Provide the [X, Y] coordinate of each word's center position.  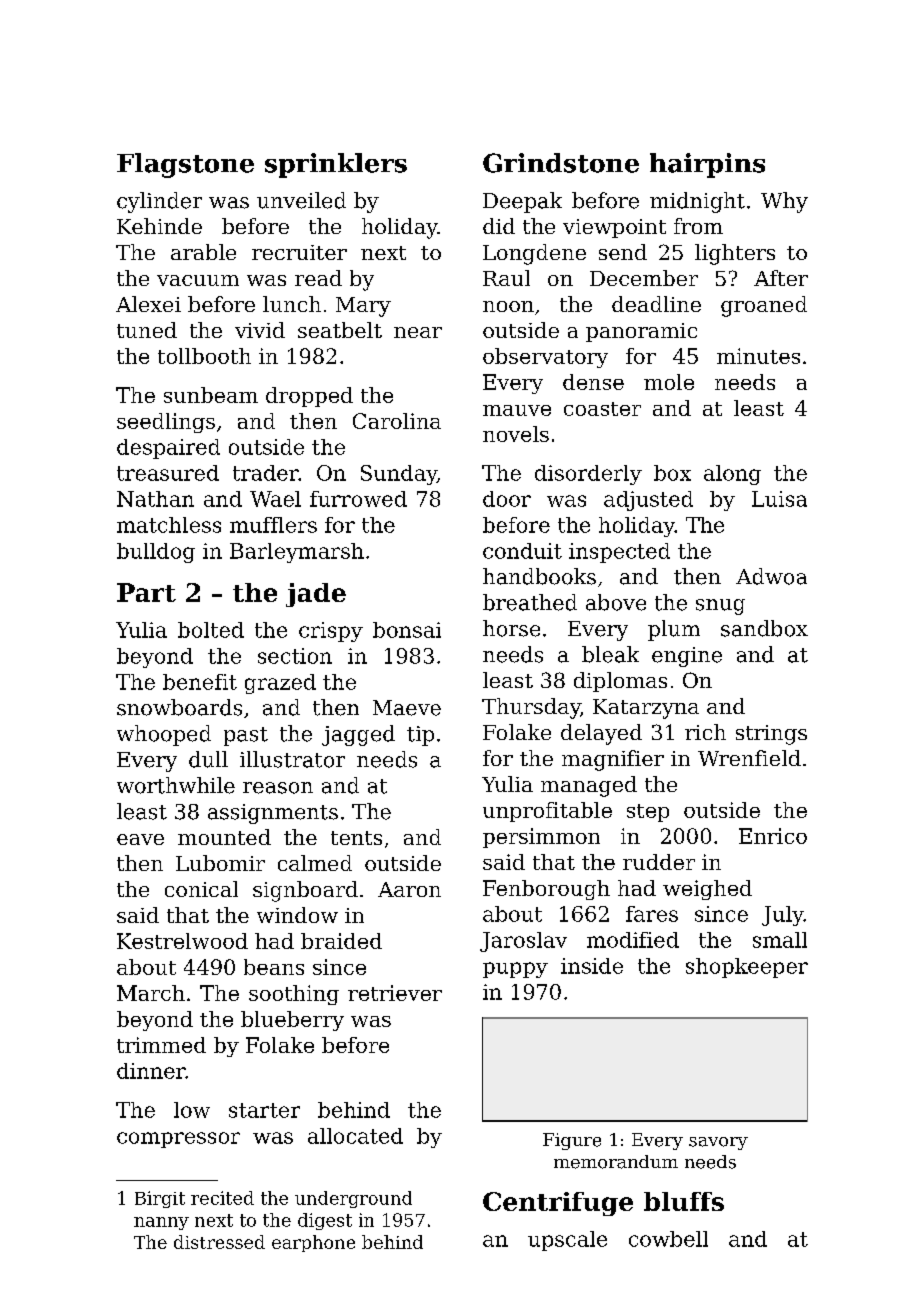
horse [511, 628]
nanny [161, 1223]
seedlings [166, 423]
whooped [164, 735]
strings [771, 735]
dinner [151, 1071]
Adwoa [771, 576]
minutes [758, 356]
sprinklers [336, 165]
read [318, 278]
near [418, 332]
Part [146, 592]
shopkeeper [747, 968]
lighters [735, 254]
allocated [355, 1136]
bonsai [407, 630]
